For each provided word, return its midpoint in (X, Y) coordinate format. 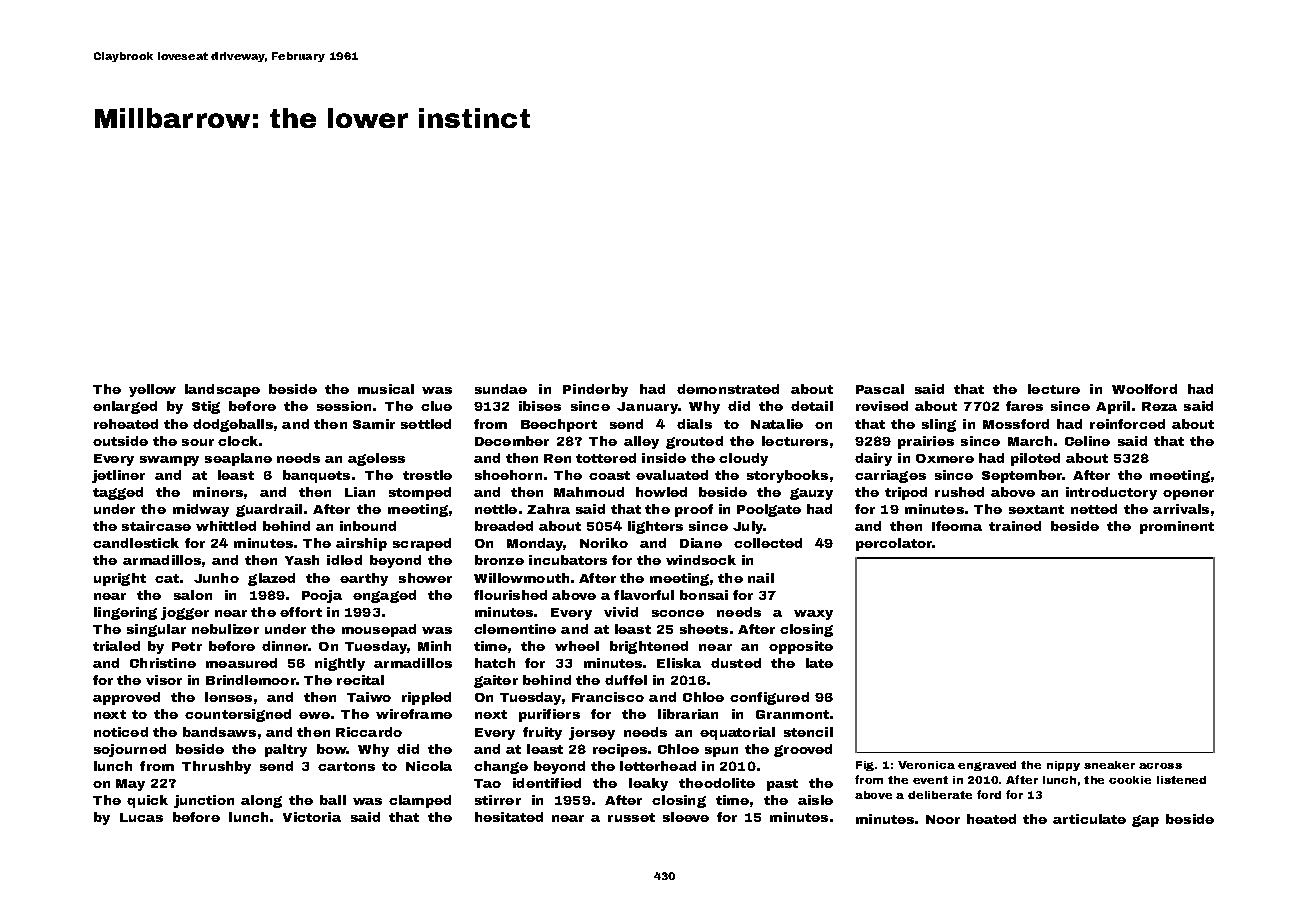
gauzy (811, 494)
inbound (368, 526)
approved (126, 698)
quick (147, 801)
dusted (736, 663)
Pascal (880, 389)
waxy (813, 615)
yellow (152, 390)
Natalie (777, 424)
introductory (1111, 493)
